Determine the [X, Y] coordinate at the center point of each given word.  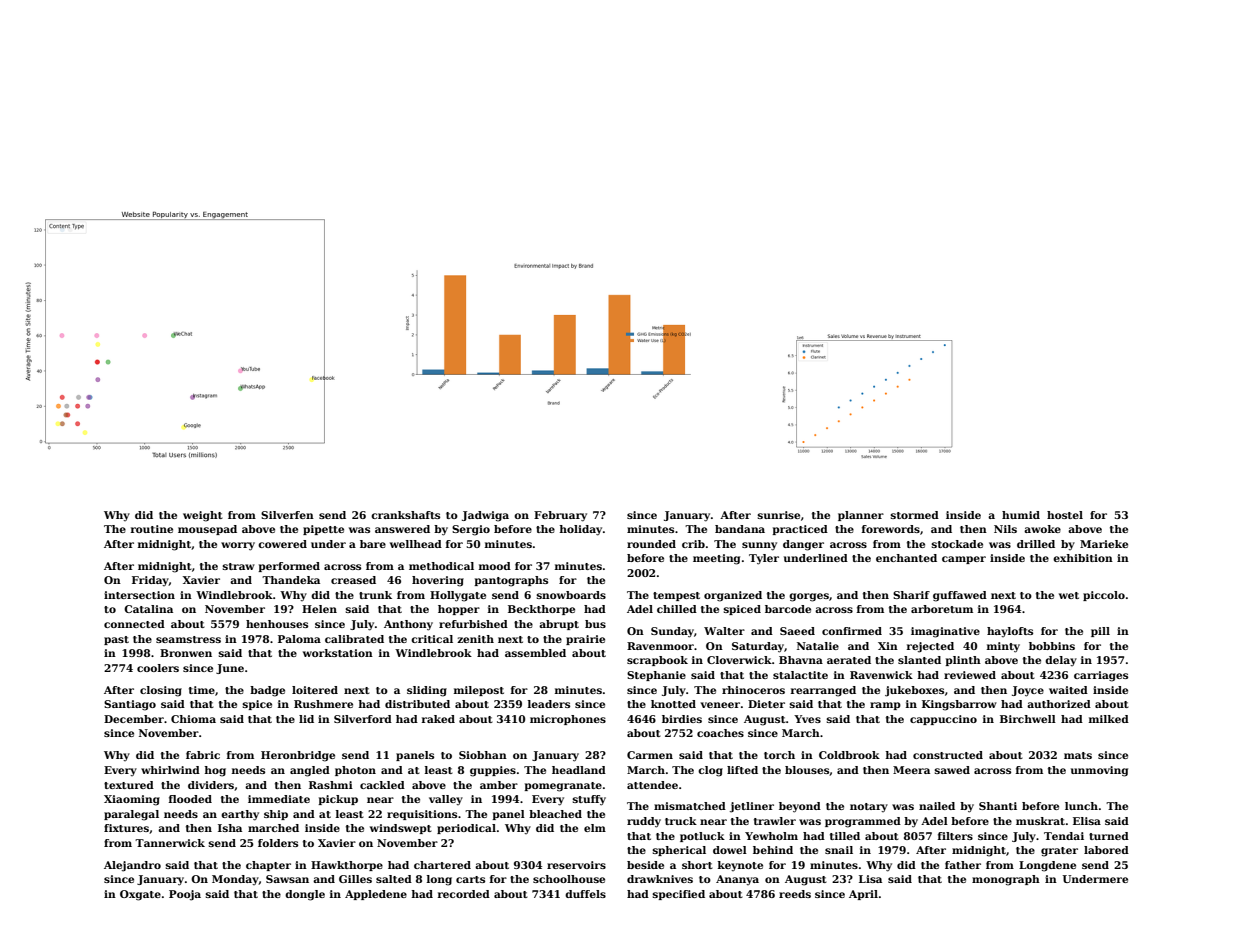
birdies [682, 719]
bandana [740, 529]
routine [152, 529]
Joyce [1028, 691]
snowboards [571, 595]
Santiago [130, 705]
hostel [1065, 515]
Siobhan [483, 755]
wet [1069, 595]
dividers [211, 785]
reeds [795, 894]
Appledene [376, 895]
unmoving [1099, 771]
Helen [319, 609]
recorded [464, 894]
